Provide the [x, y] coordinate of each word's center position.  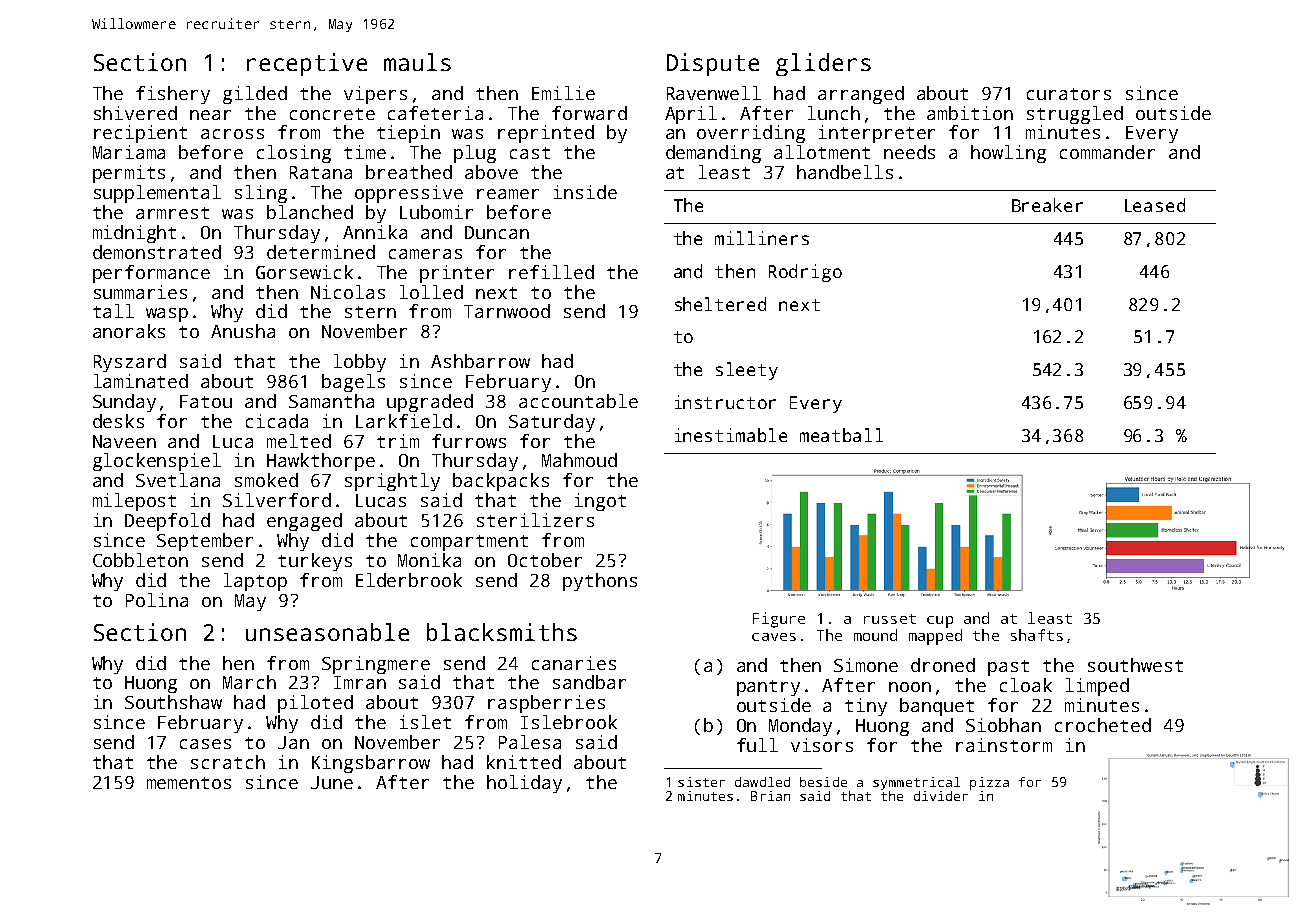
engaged [304, 522]
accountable [578, 401]
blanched [310, 212]
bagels [353, 383]
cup [940, 622]
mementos [189, 783]
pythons [600, 582]
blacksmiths [502, 632]
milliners [762, 238]
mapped [935, 637]
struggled [1075, 115]
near [210, 115]
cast [530, 153]
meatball [841, 435]
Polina [157, 600]
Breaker [1047, 205]
